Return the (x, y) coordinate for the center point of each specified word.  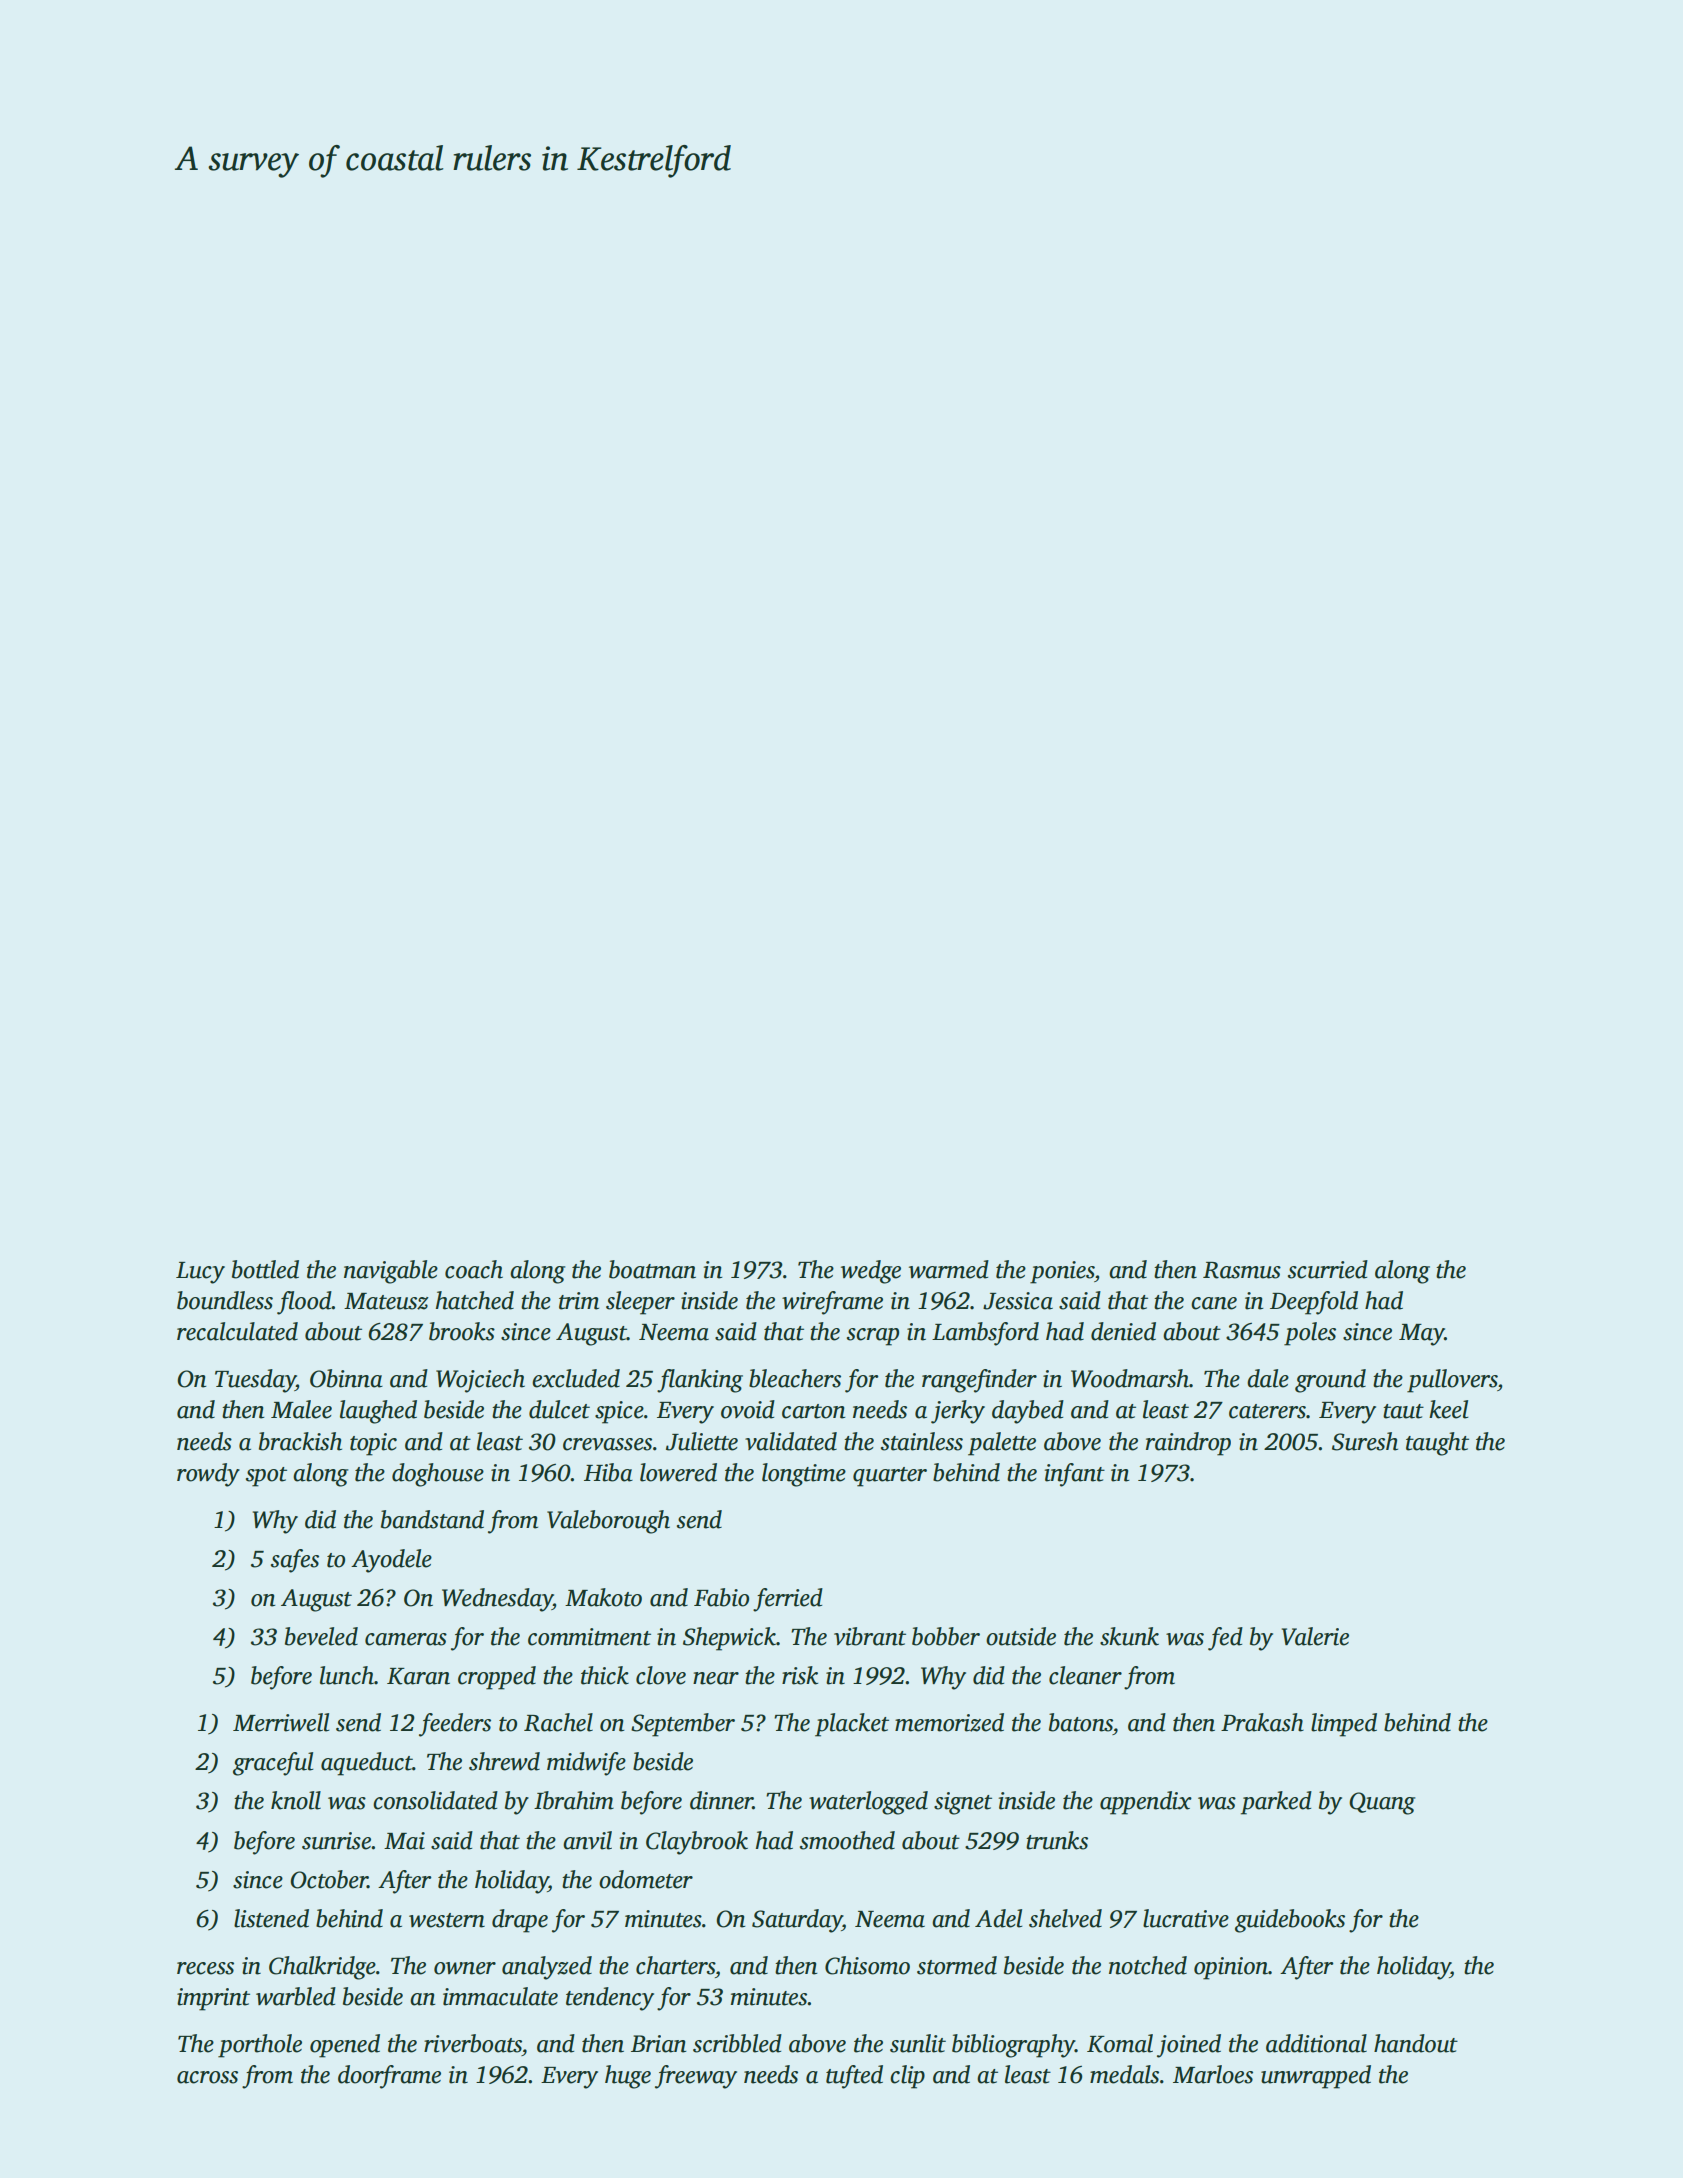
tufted (854, 2077)
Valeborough (608, 1522)
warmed (949, 1269)
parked (1276, 1803)
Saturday (797, 1921)
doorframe (389, 2077)
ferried (788, 1600)
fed (1225, 1639)
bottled (265, 1269)
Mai (404, 1841)
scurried (1328, 1269)
